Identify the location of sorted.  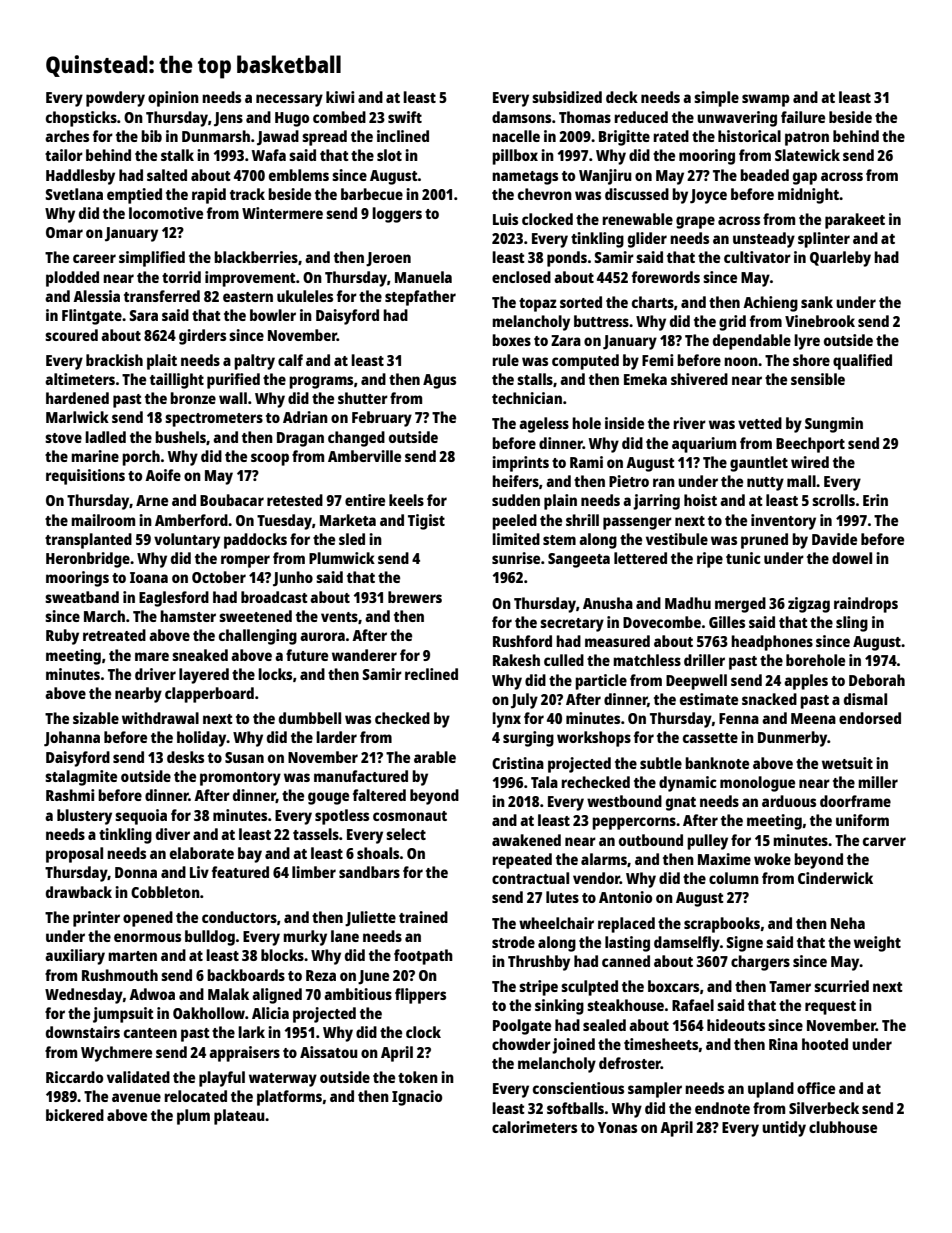
(581, 302).
